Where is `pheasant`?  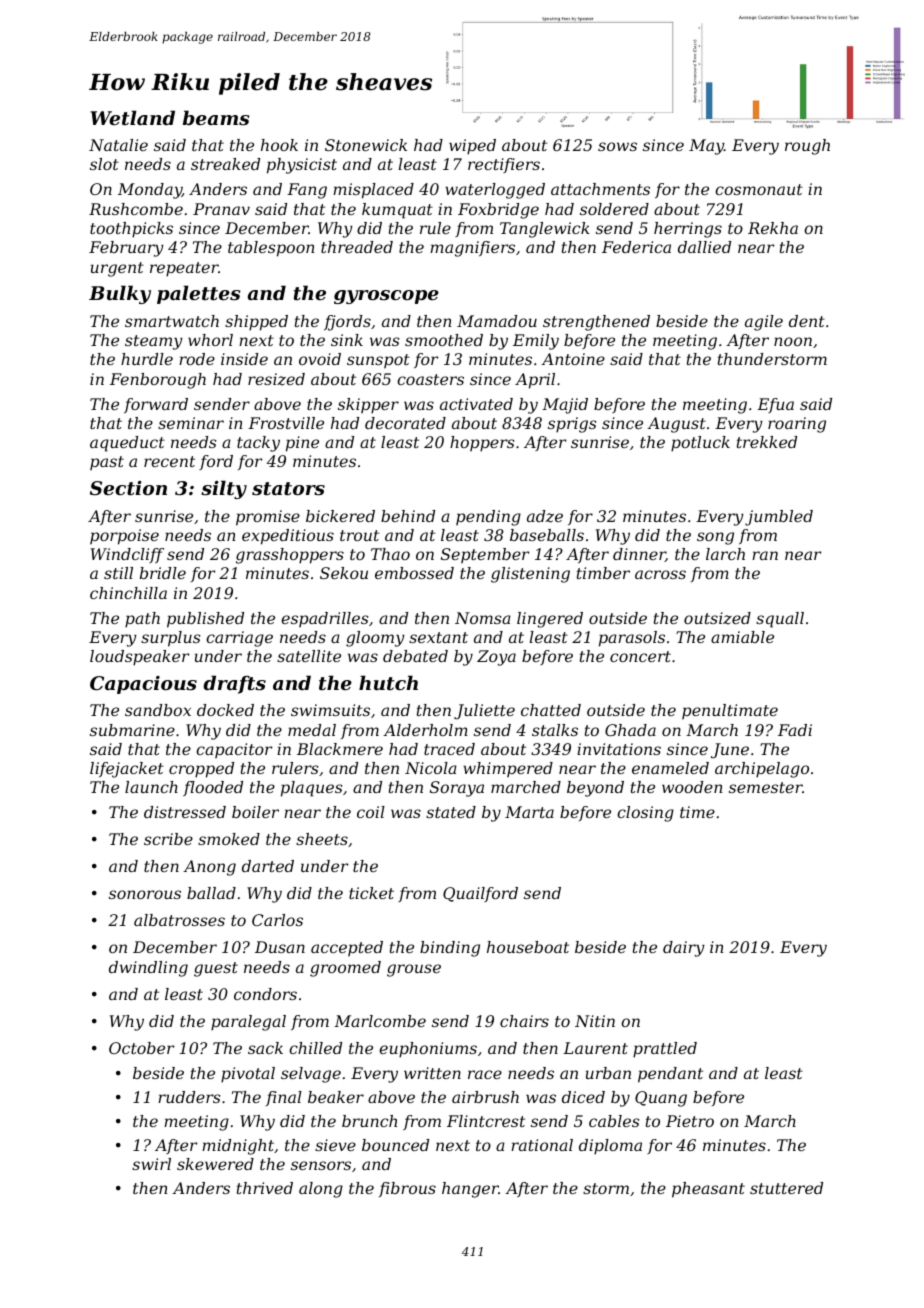
pheasant is located at coordinates (708, 1190).
